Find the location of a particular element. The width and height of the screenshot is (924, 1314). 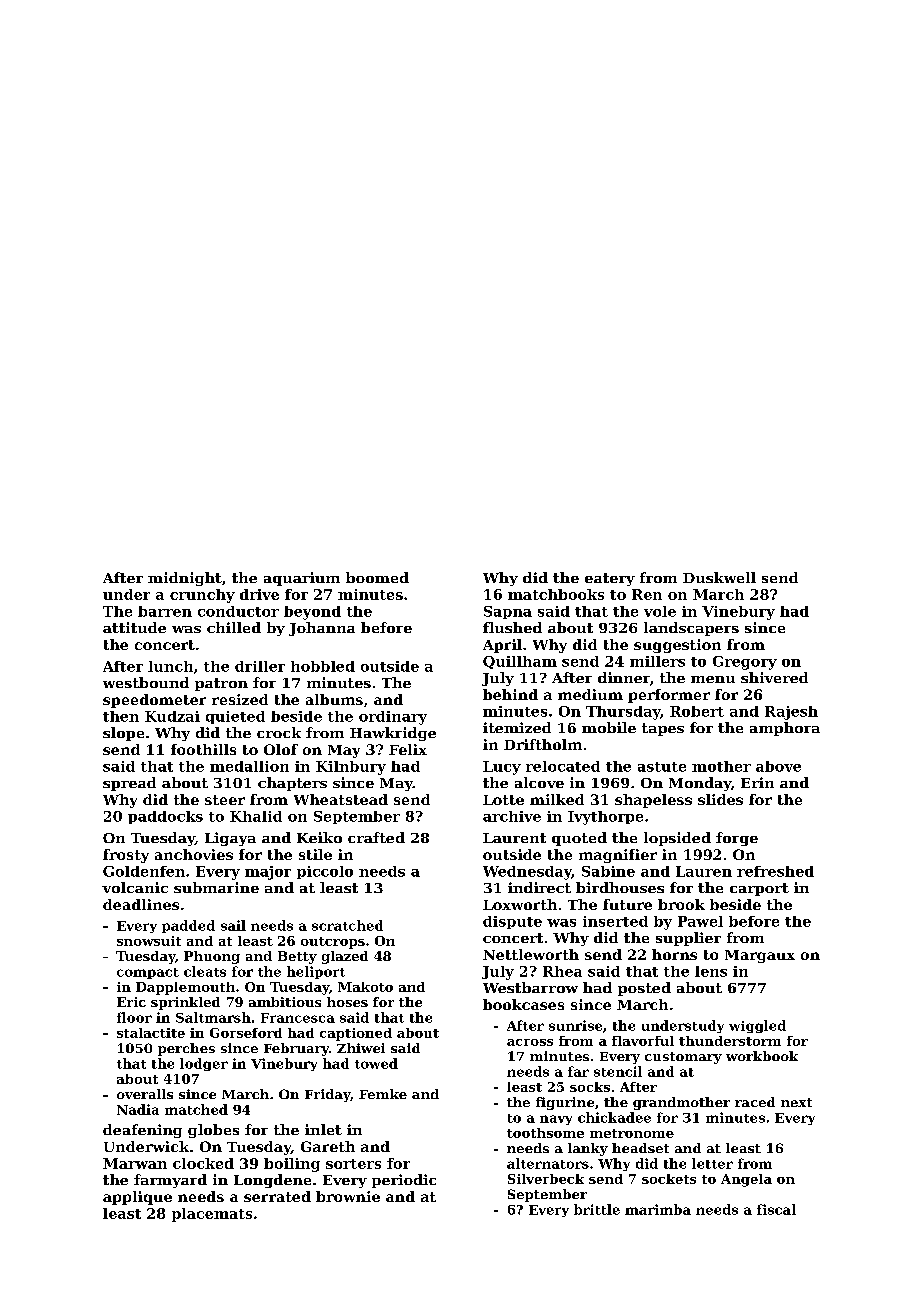

shapeless is located at coordinates (653, 801).
